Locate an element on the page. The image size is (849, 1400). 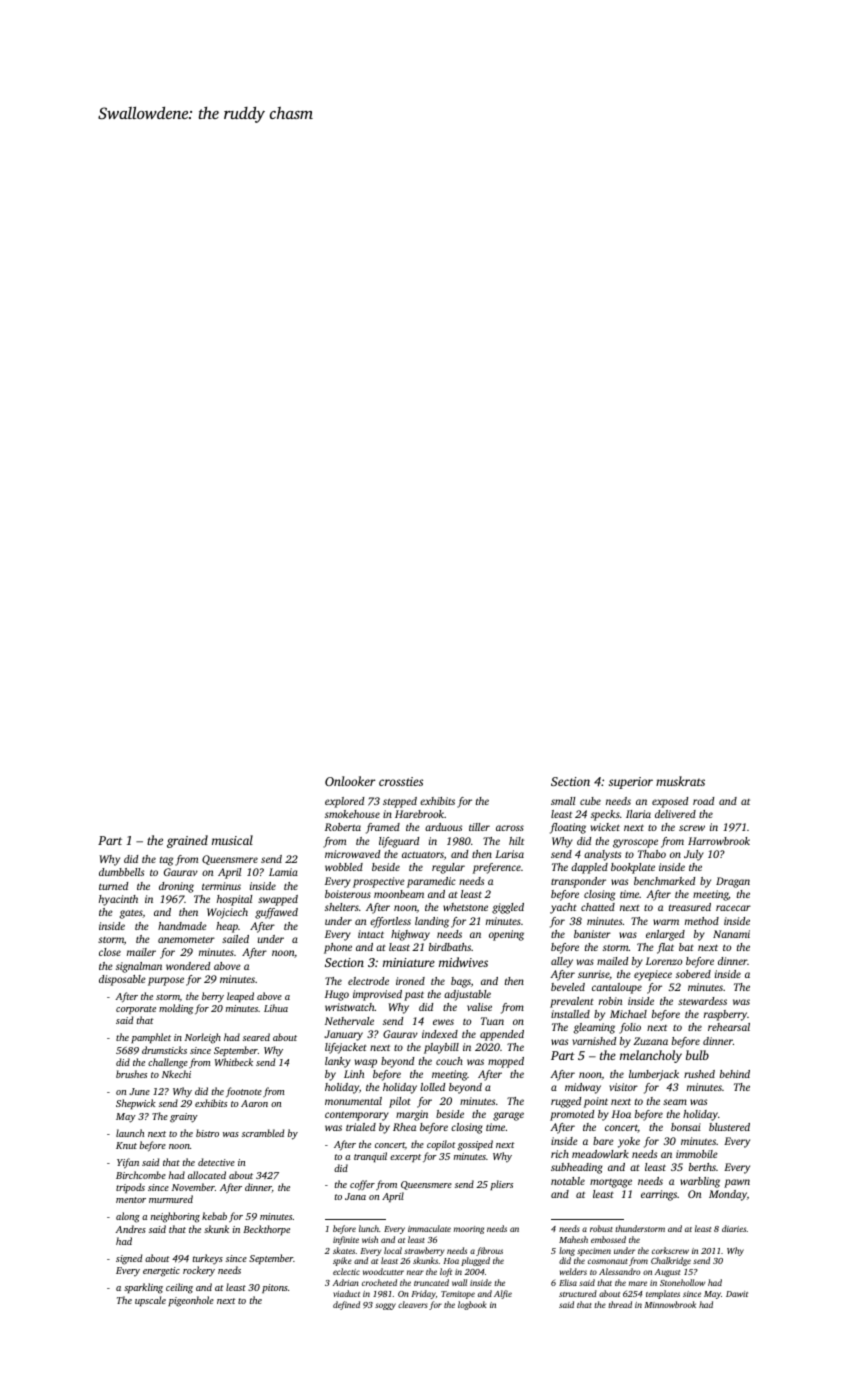
electrode is located at coordinates (368, 981).
